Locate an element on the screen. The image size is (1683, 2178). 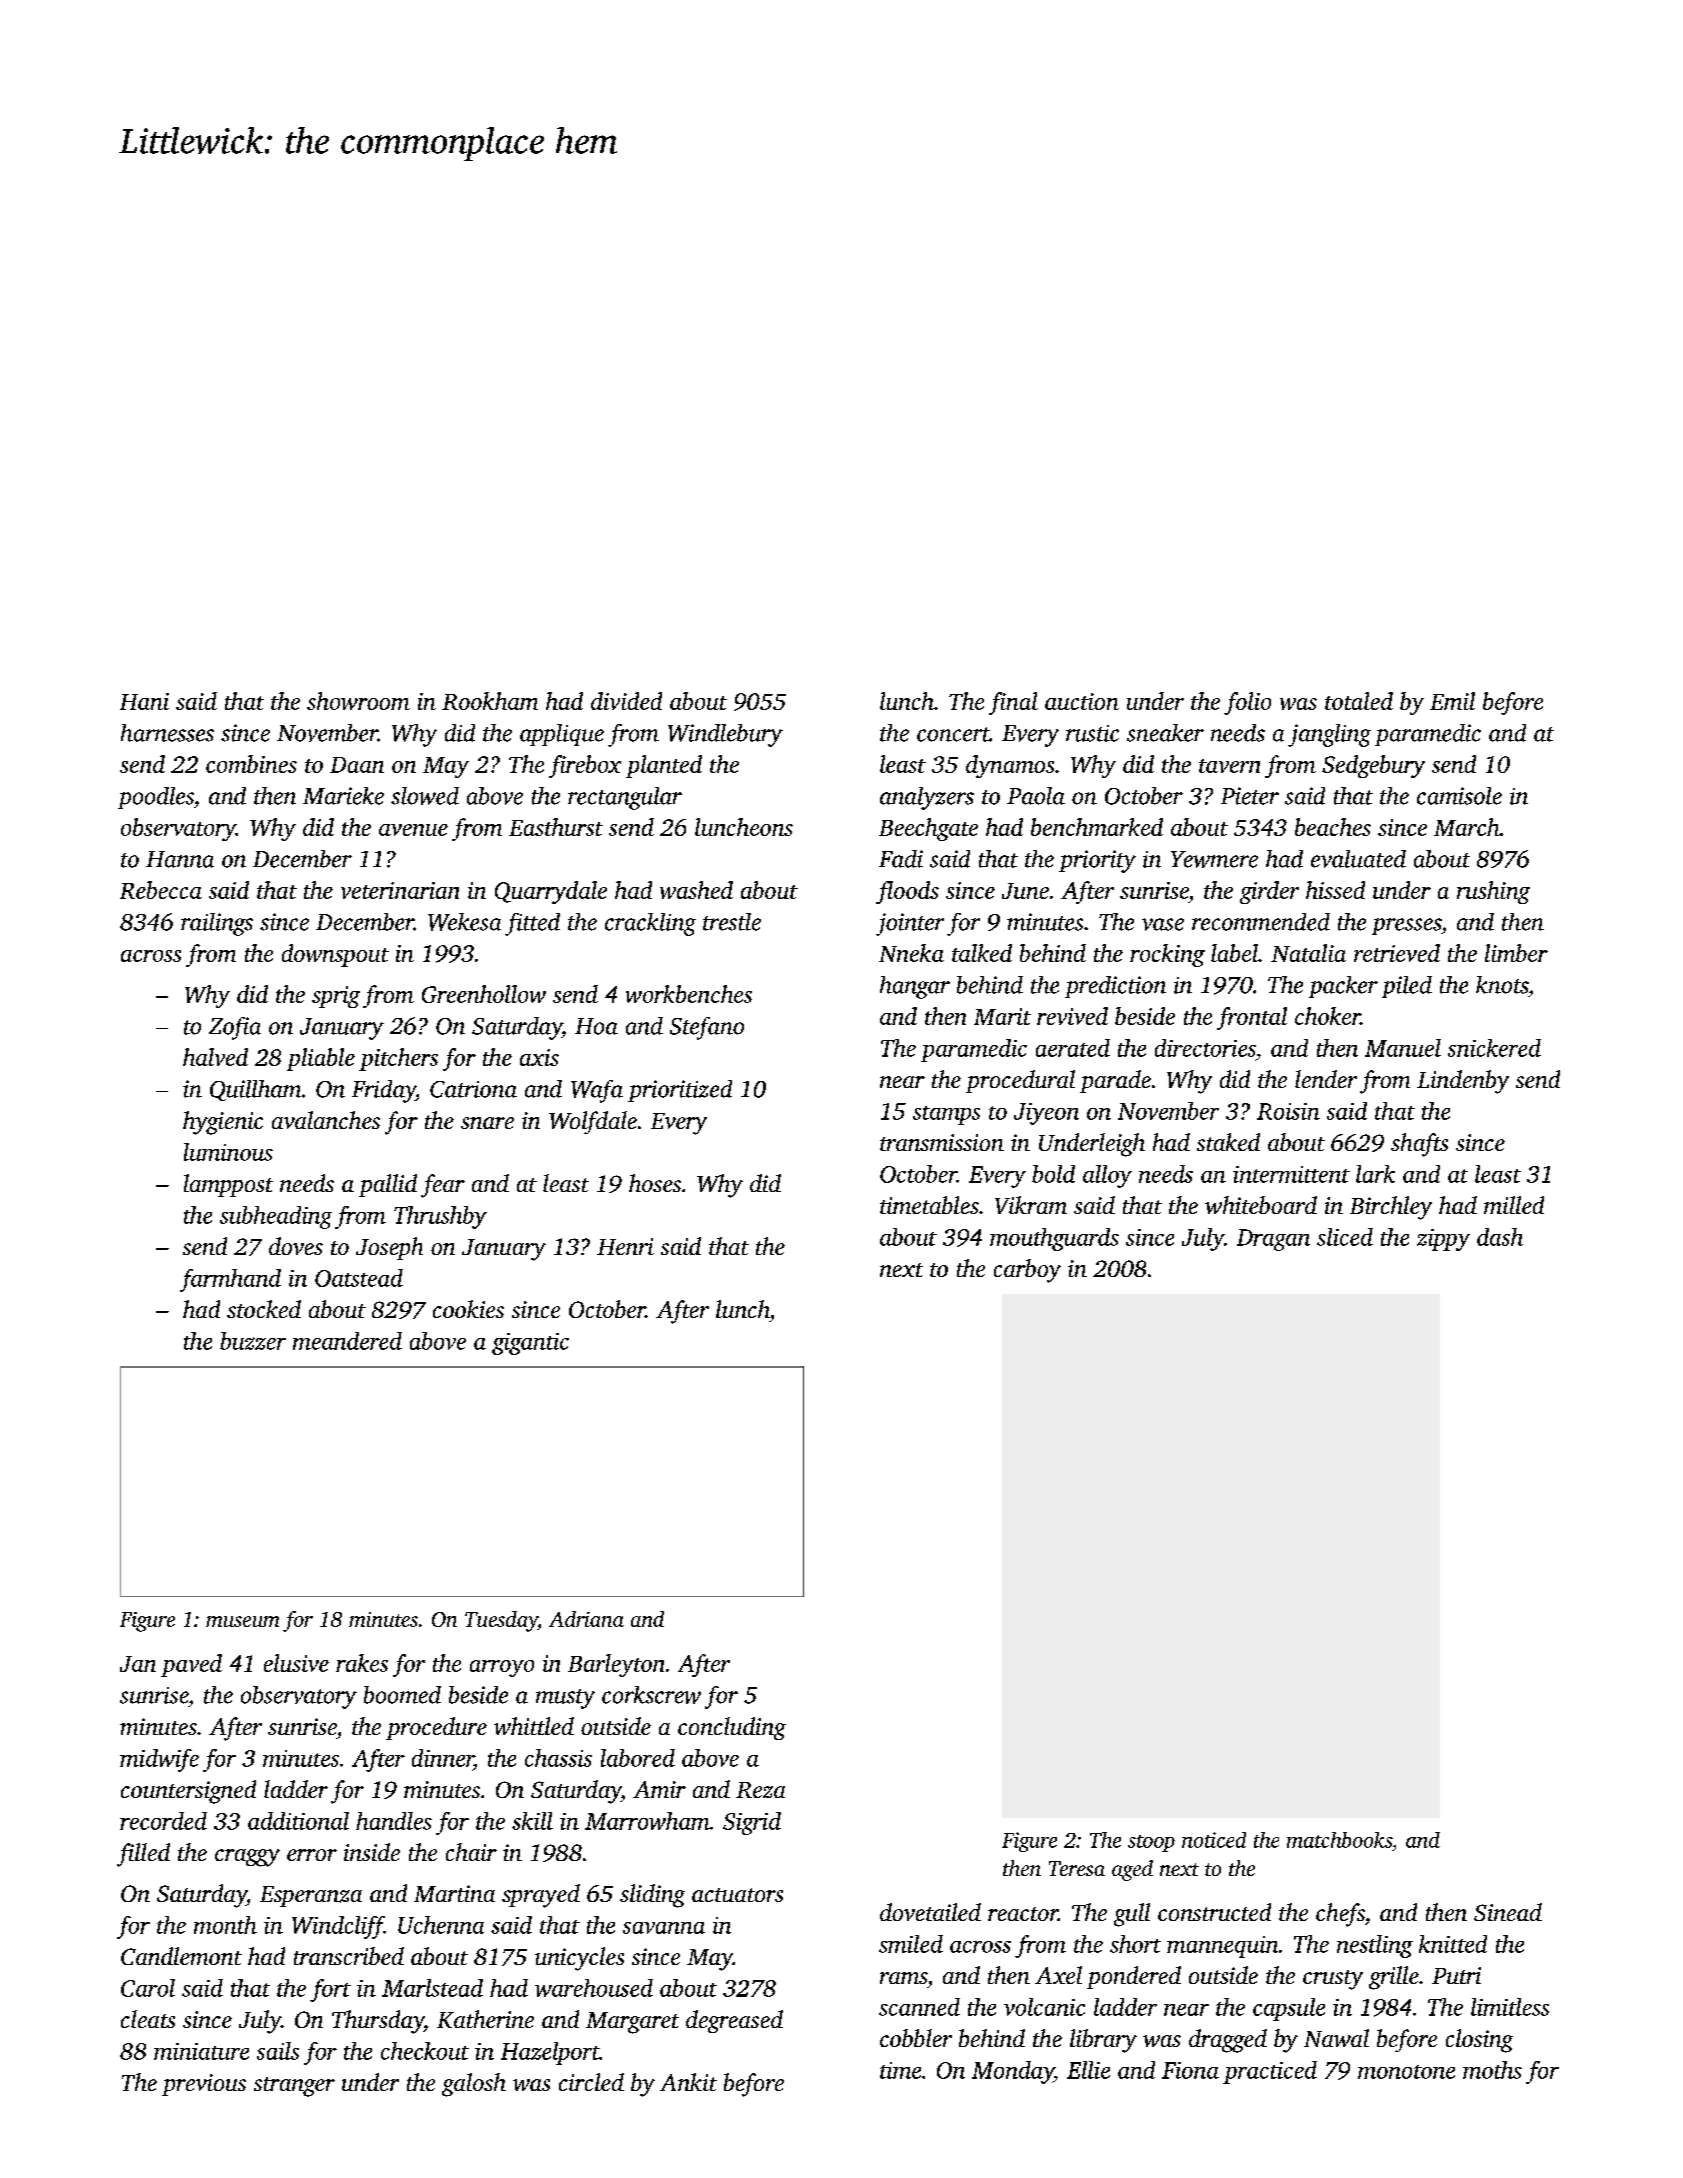
matchbooks is located at coordinates (1339, 1840).
